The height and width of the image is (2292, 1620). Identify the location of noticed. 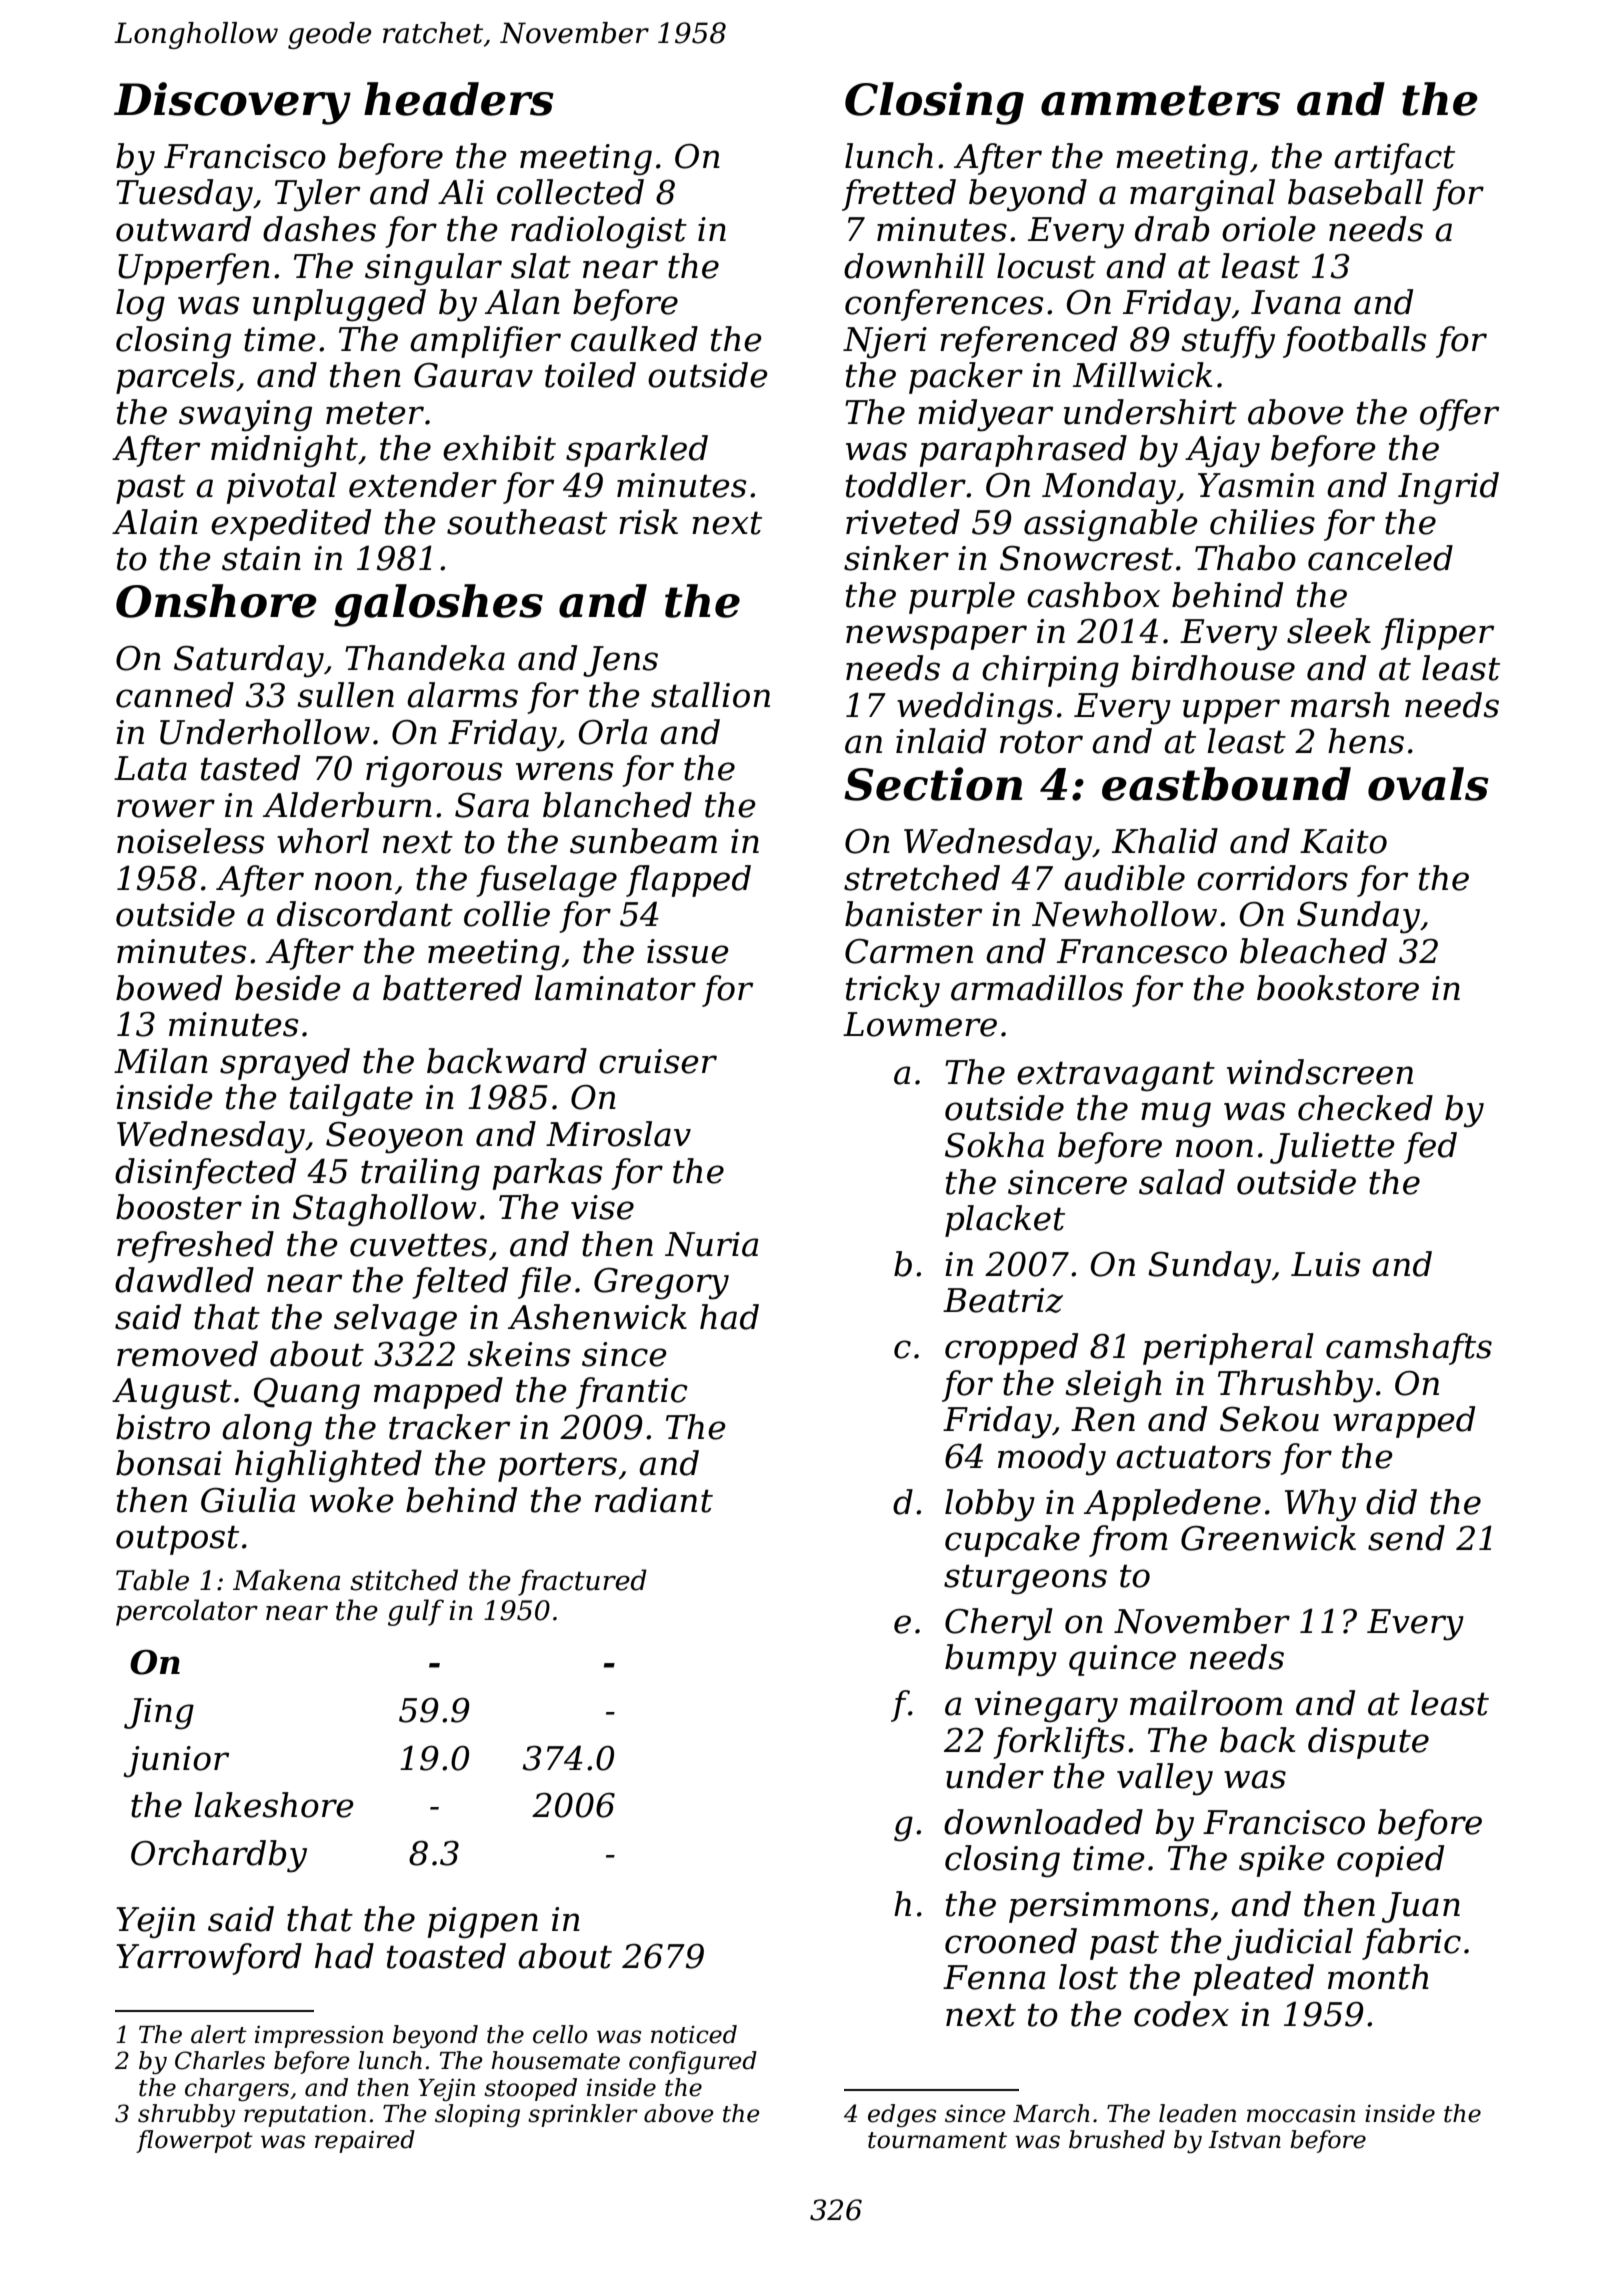
(694, 2034).
